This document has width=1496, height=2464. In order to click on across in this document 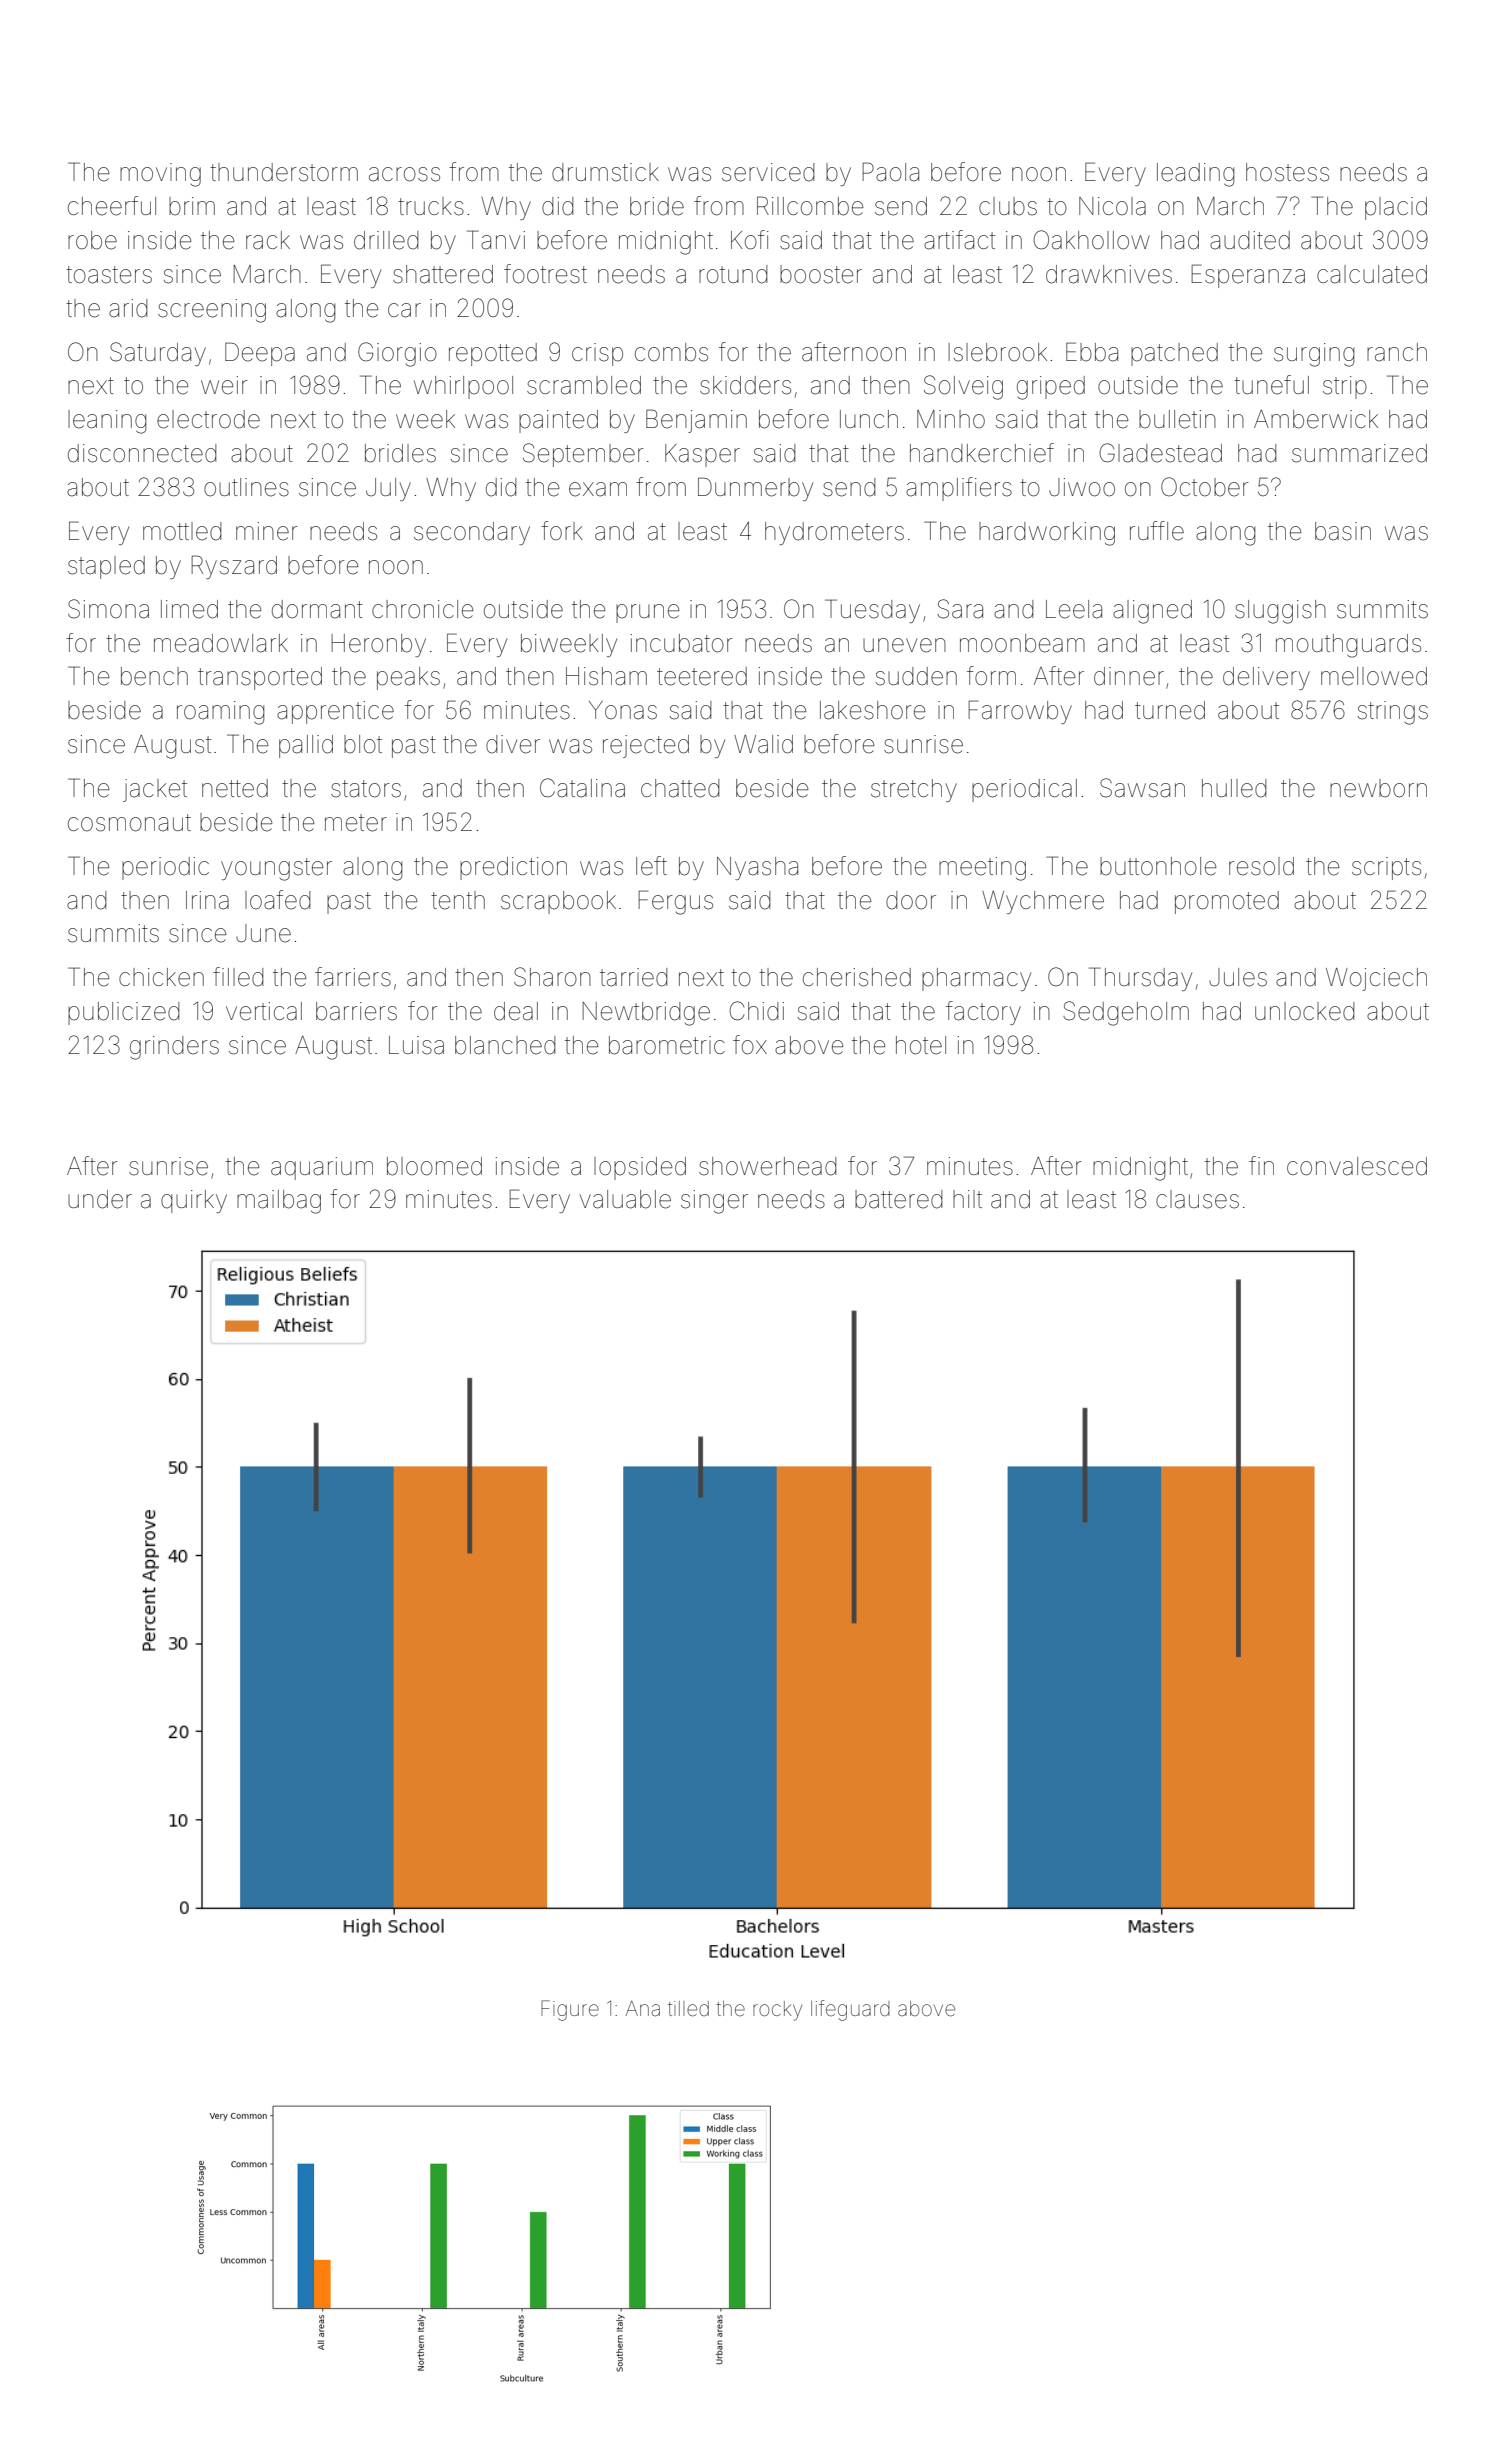, I will do `click(404, 174)`.
